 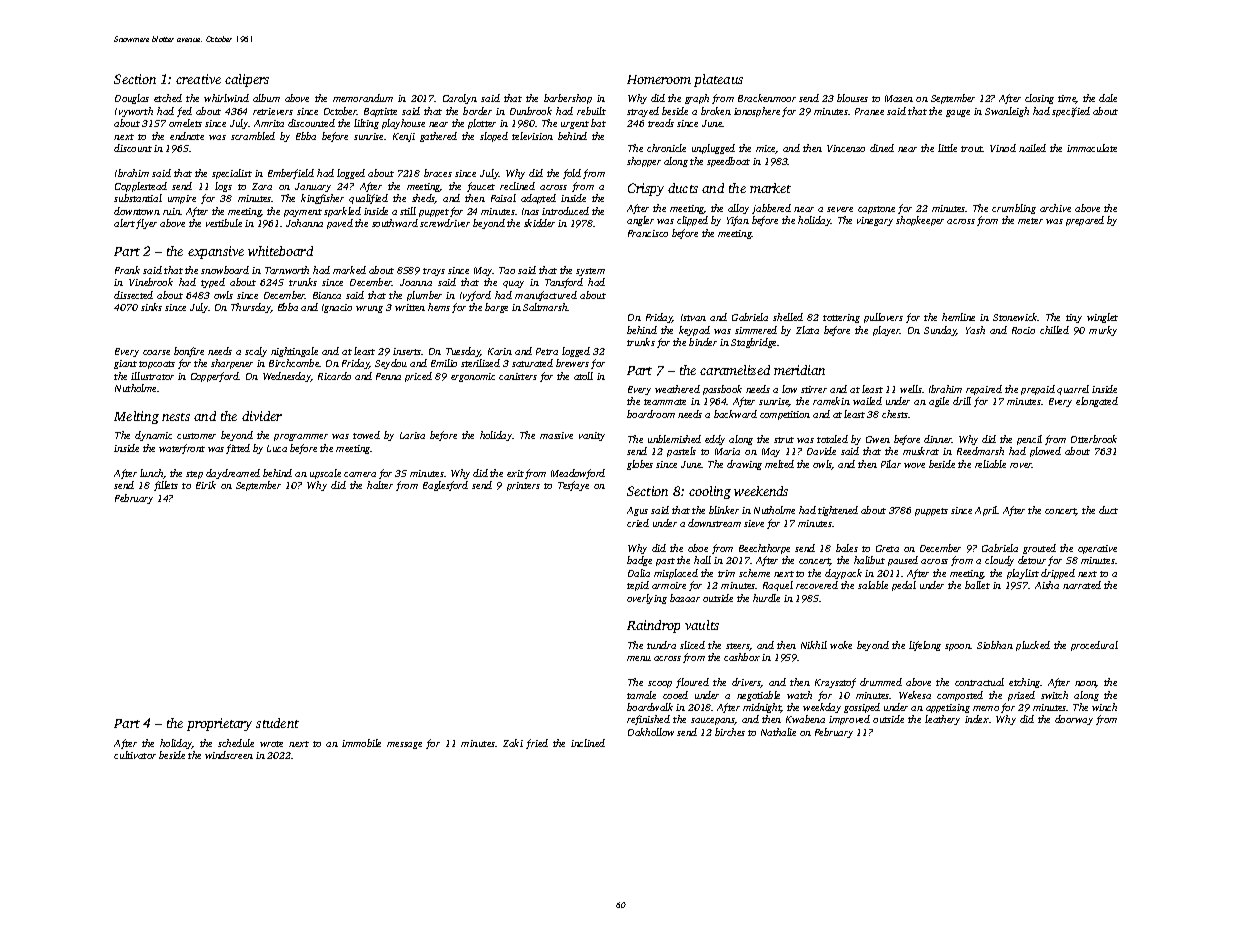 I want to click on endnote, so click(x=187, y=136).
